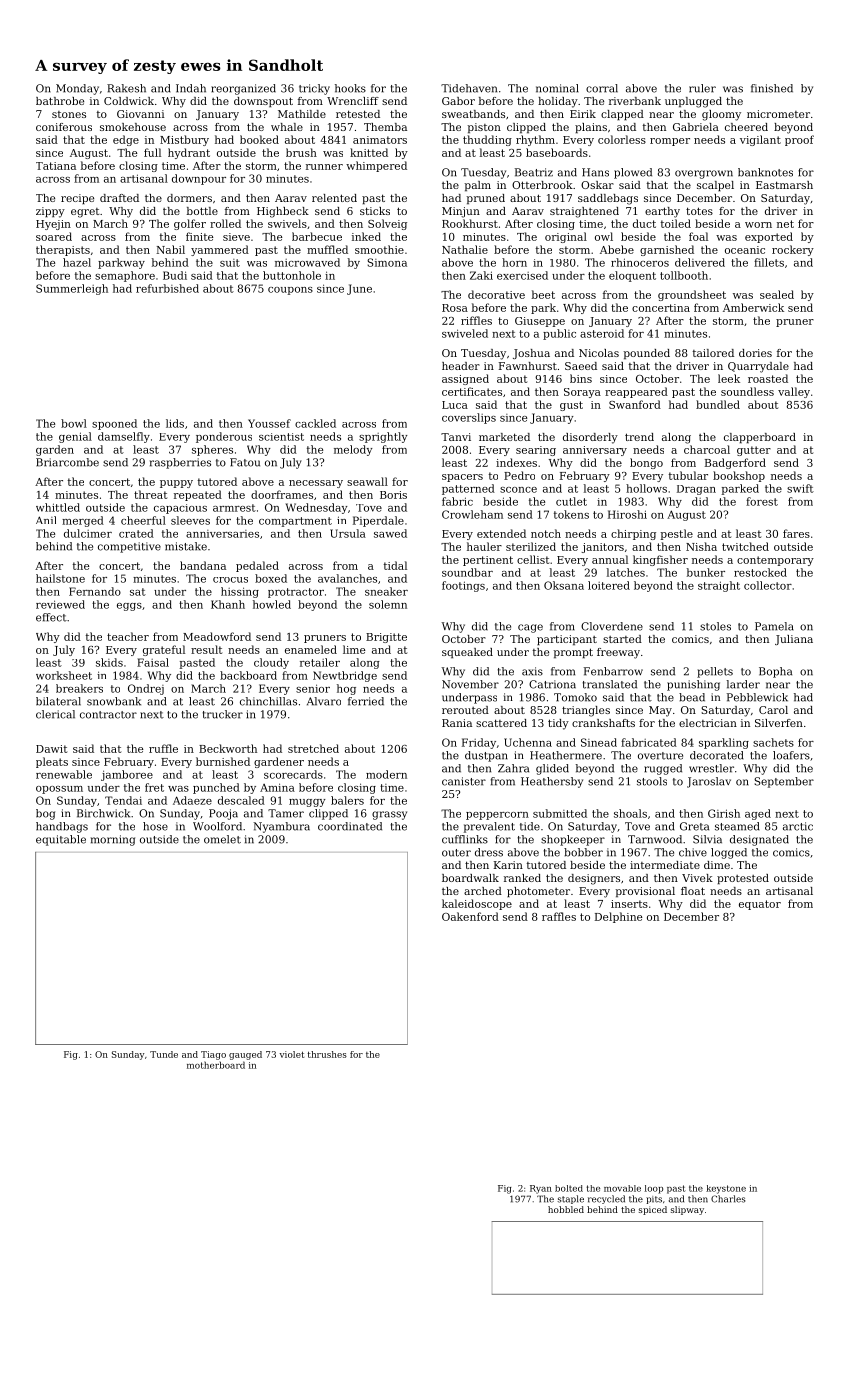 This screenshot has height=1400, width=849. What do you see at coordinates (77, 89) in the screenshot?
I see `Monday` at bounding box center [77, 89].
